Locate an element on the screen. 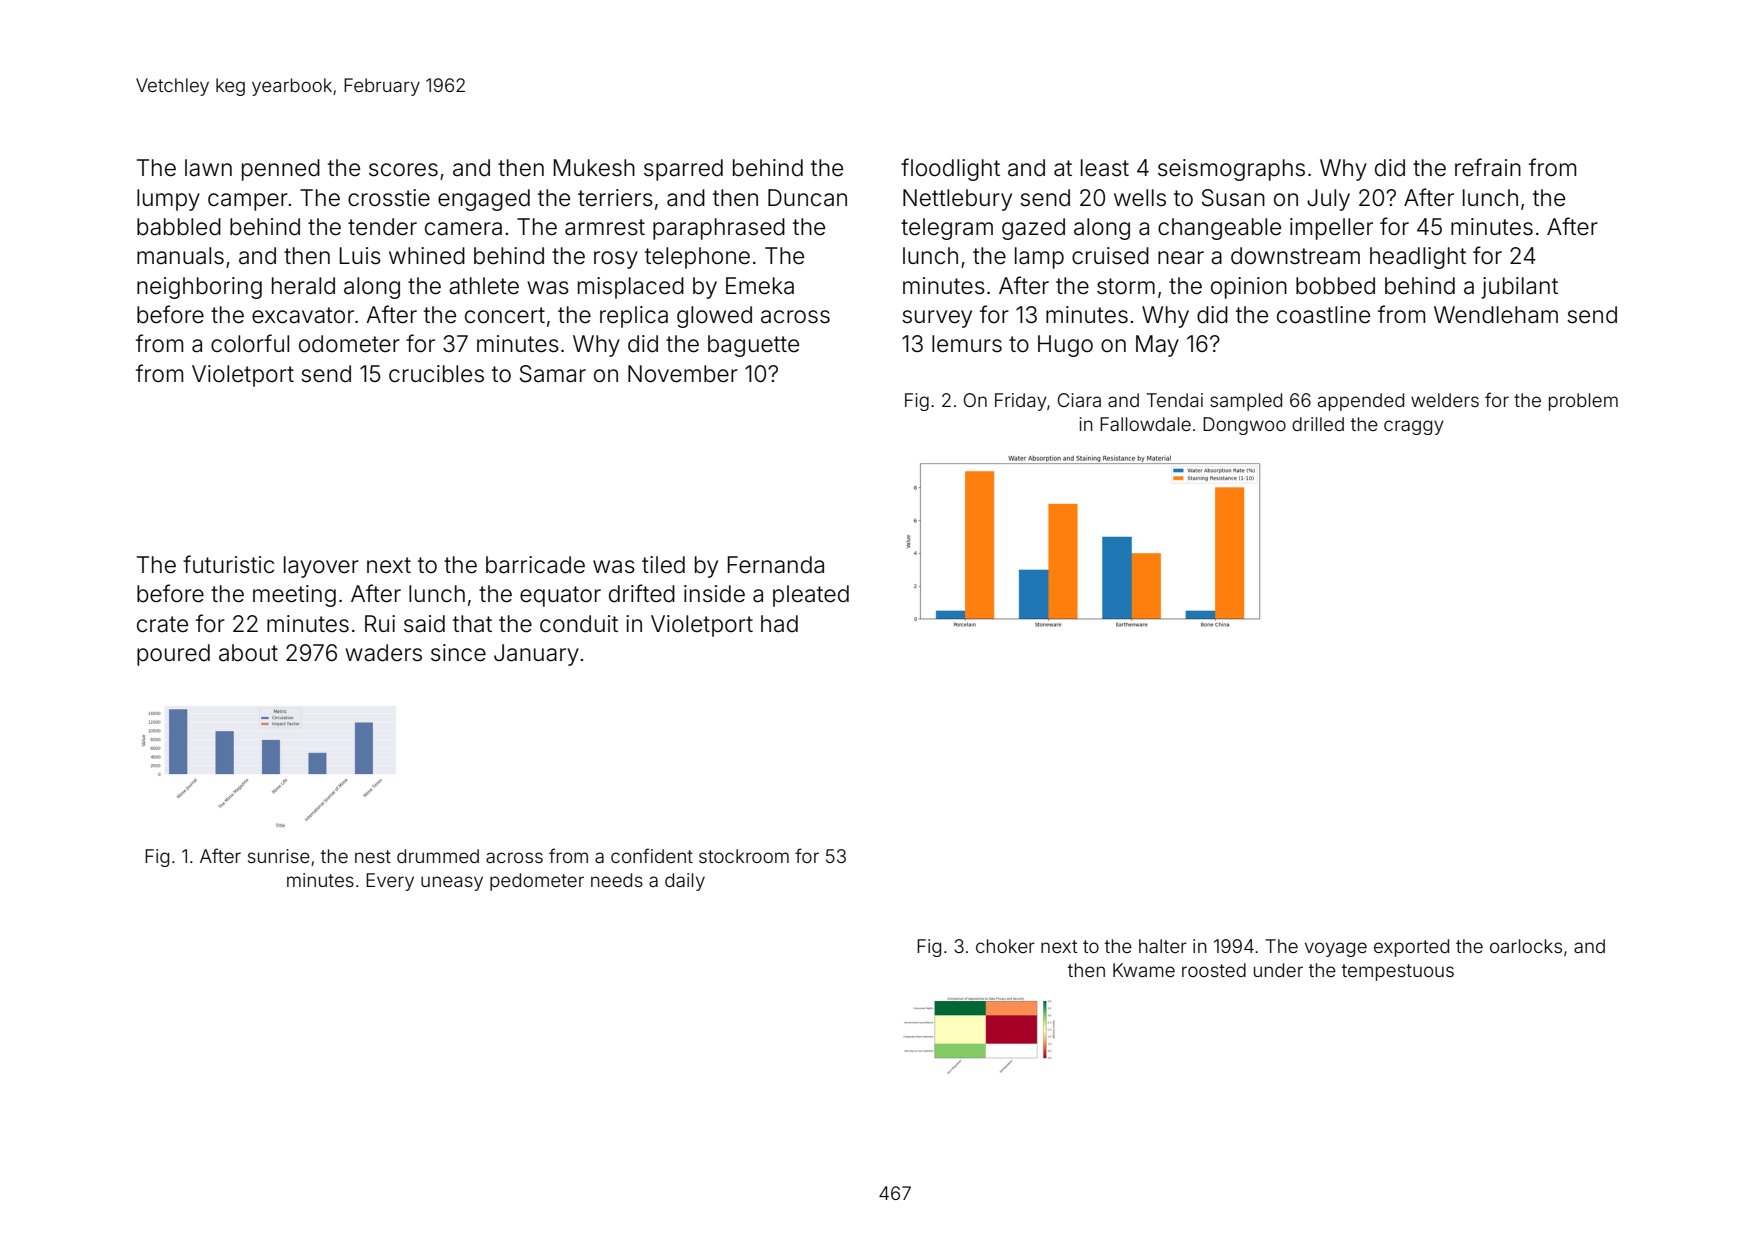  survey is located at coordinates (937, 319).
